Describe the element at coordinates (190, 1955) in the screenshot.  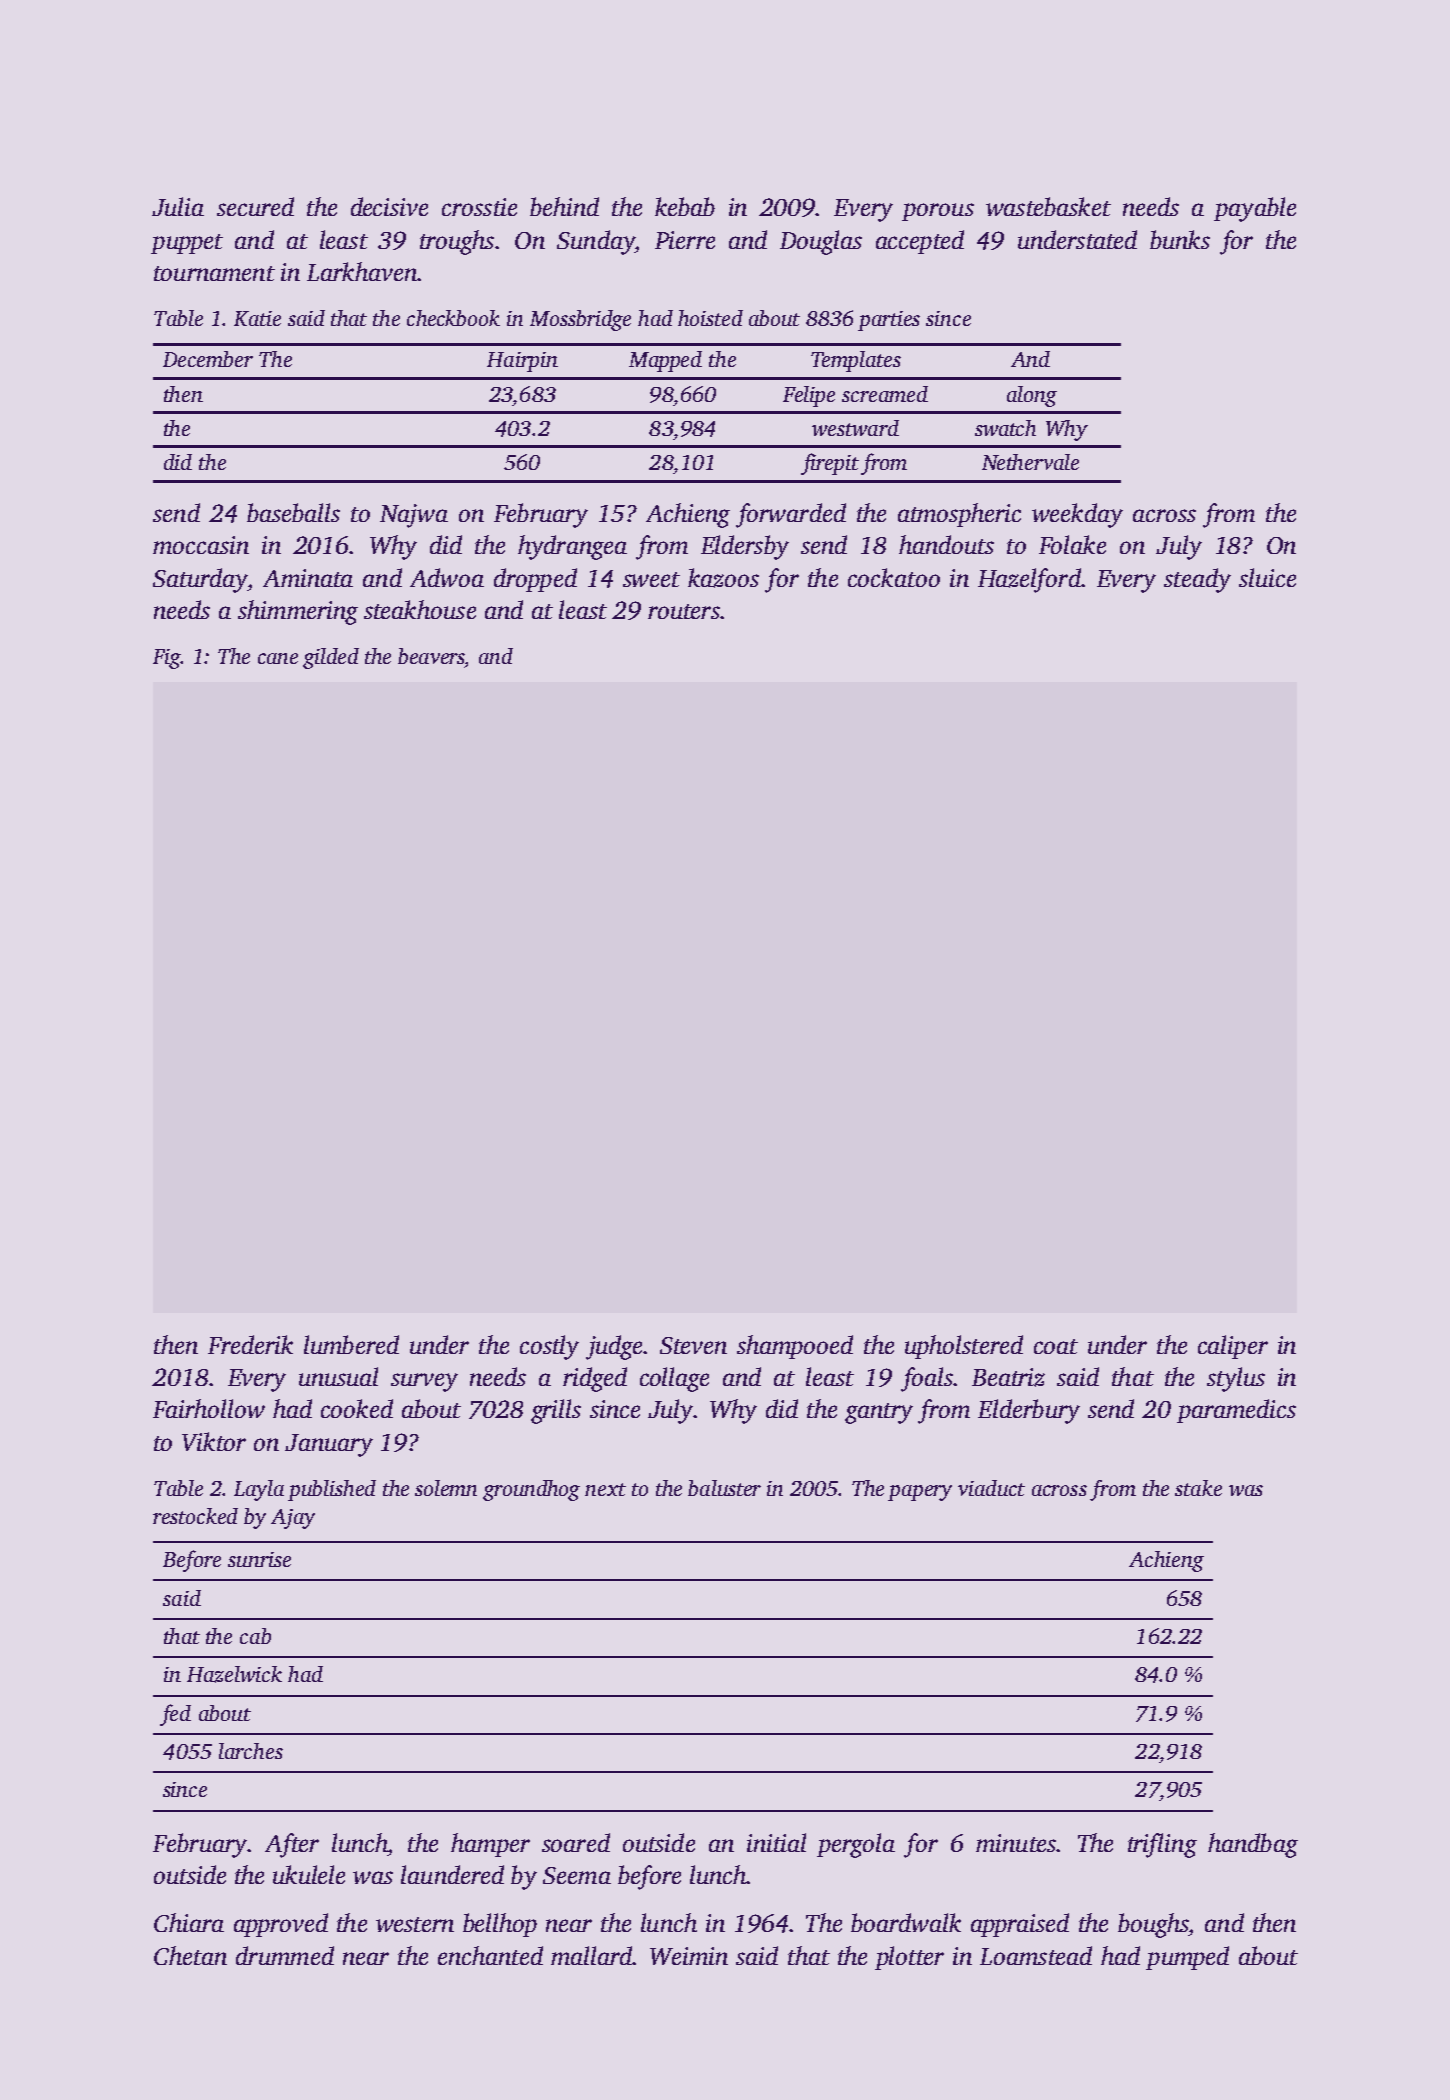
I see `Chetan` at that location.
